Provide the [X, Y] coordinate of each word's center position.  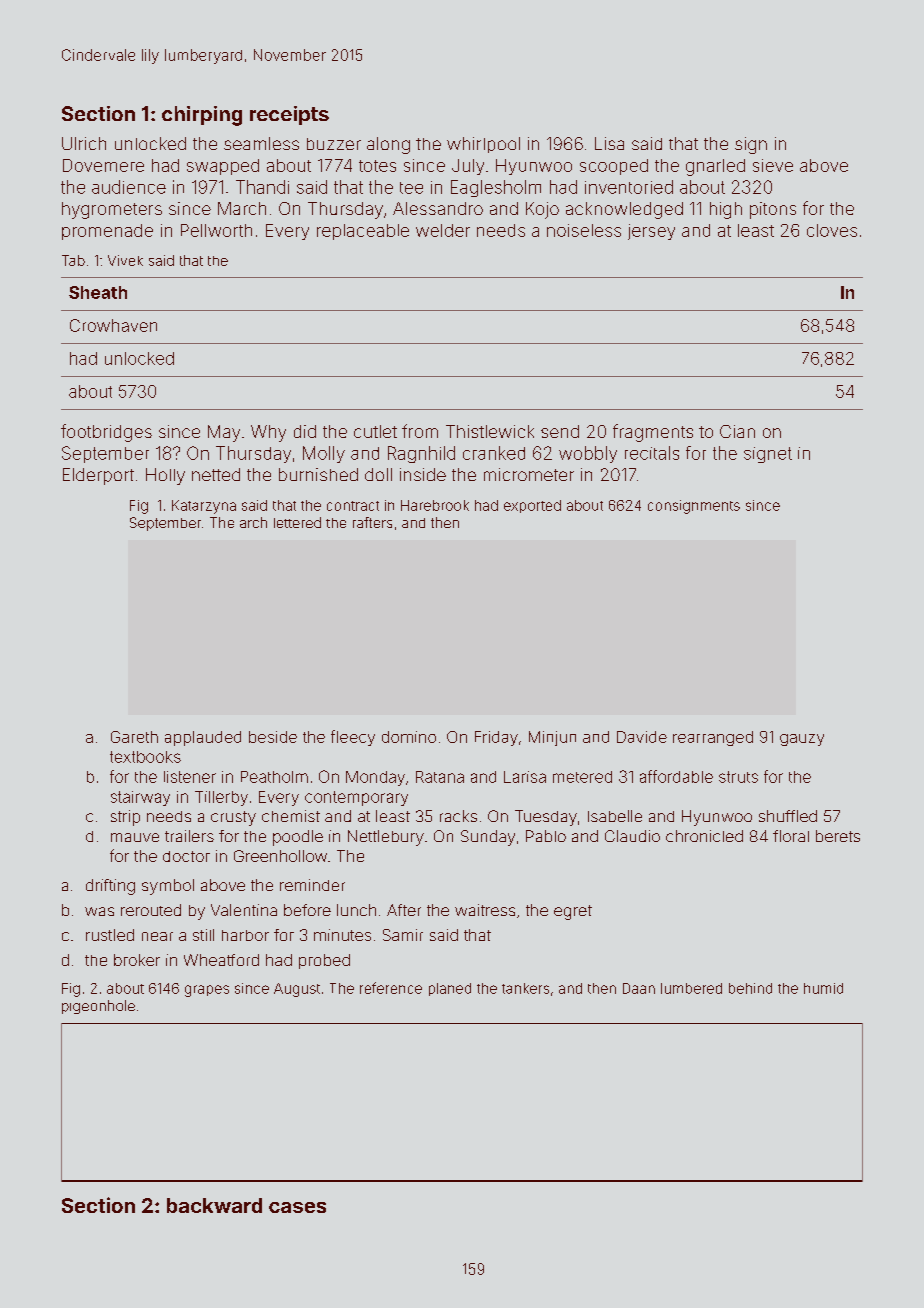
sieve [773, 165]
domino [409, 737]
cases [297, 1207]
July [468, 167]
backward [214, 1205]
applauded [203, 738]
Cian [737, 431]
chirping [202, 116]
